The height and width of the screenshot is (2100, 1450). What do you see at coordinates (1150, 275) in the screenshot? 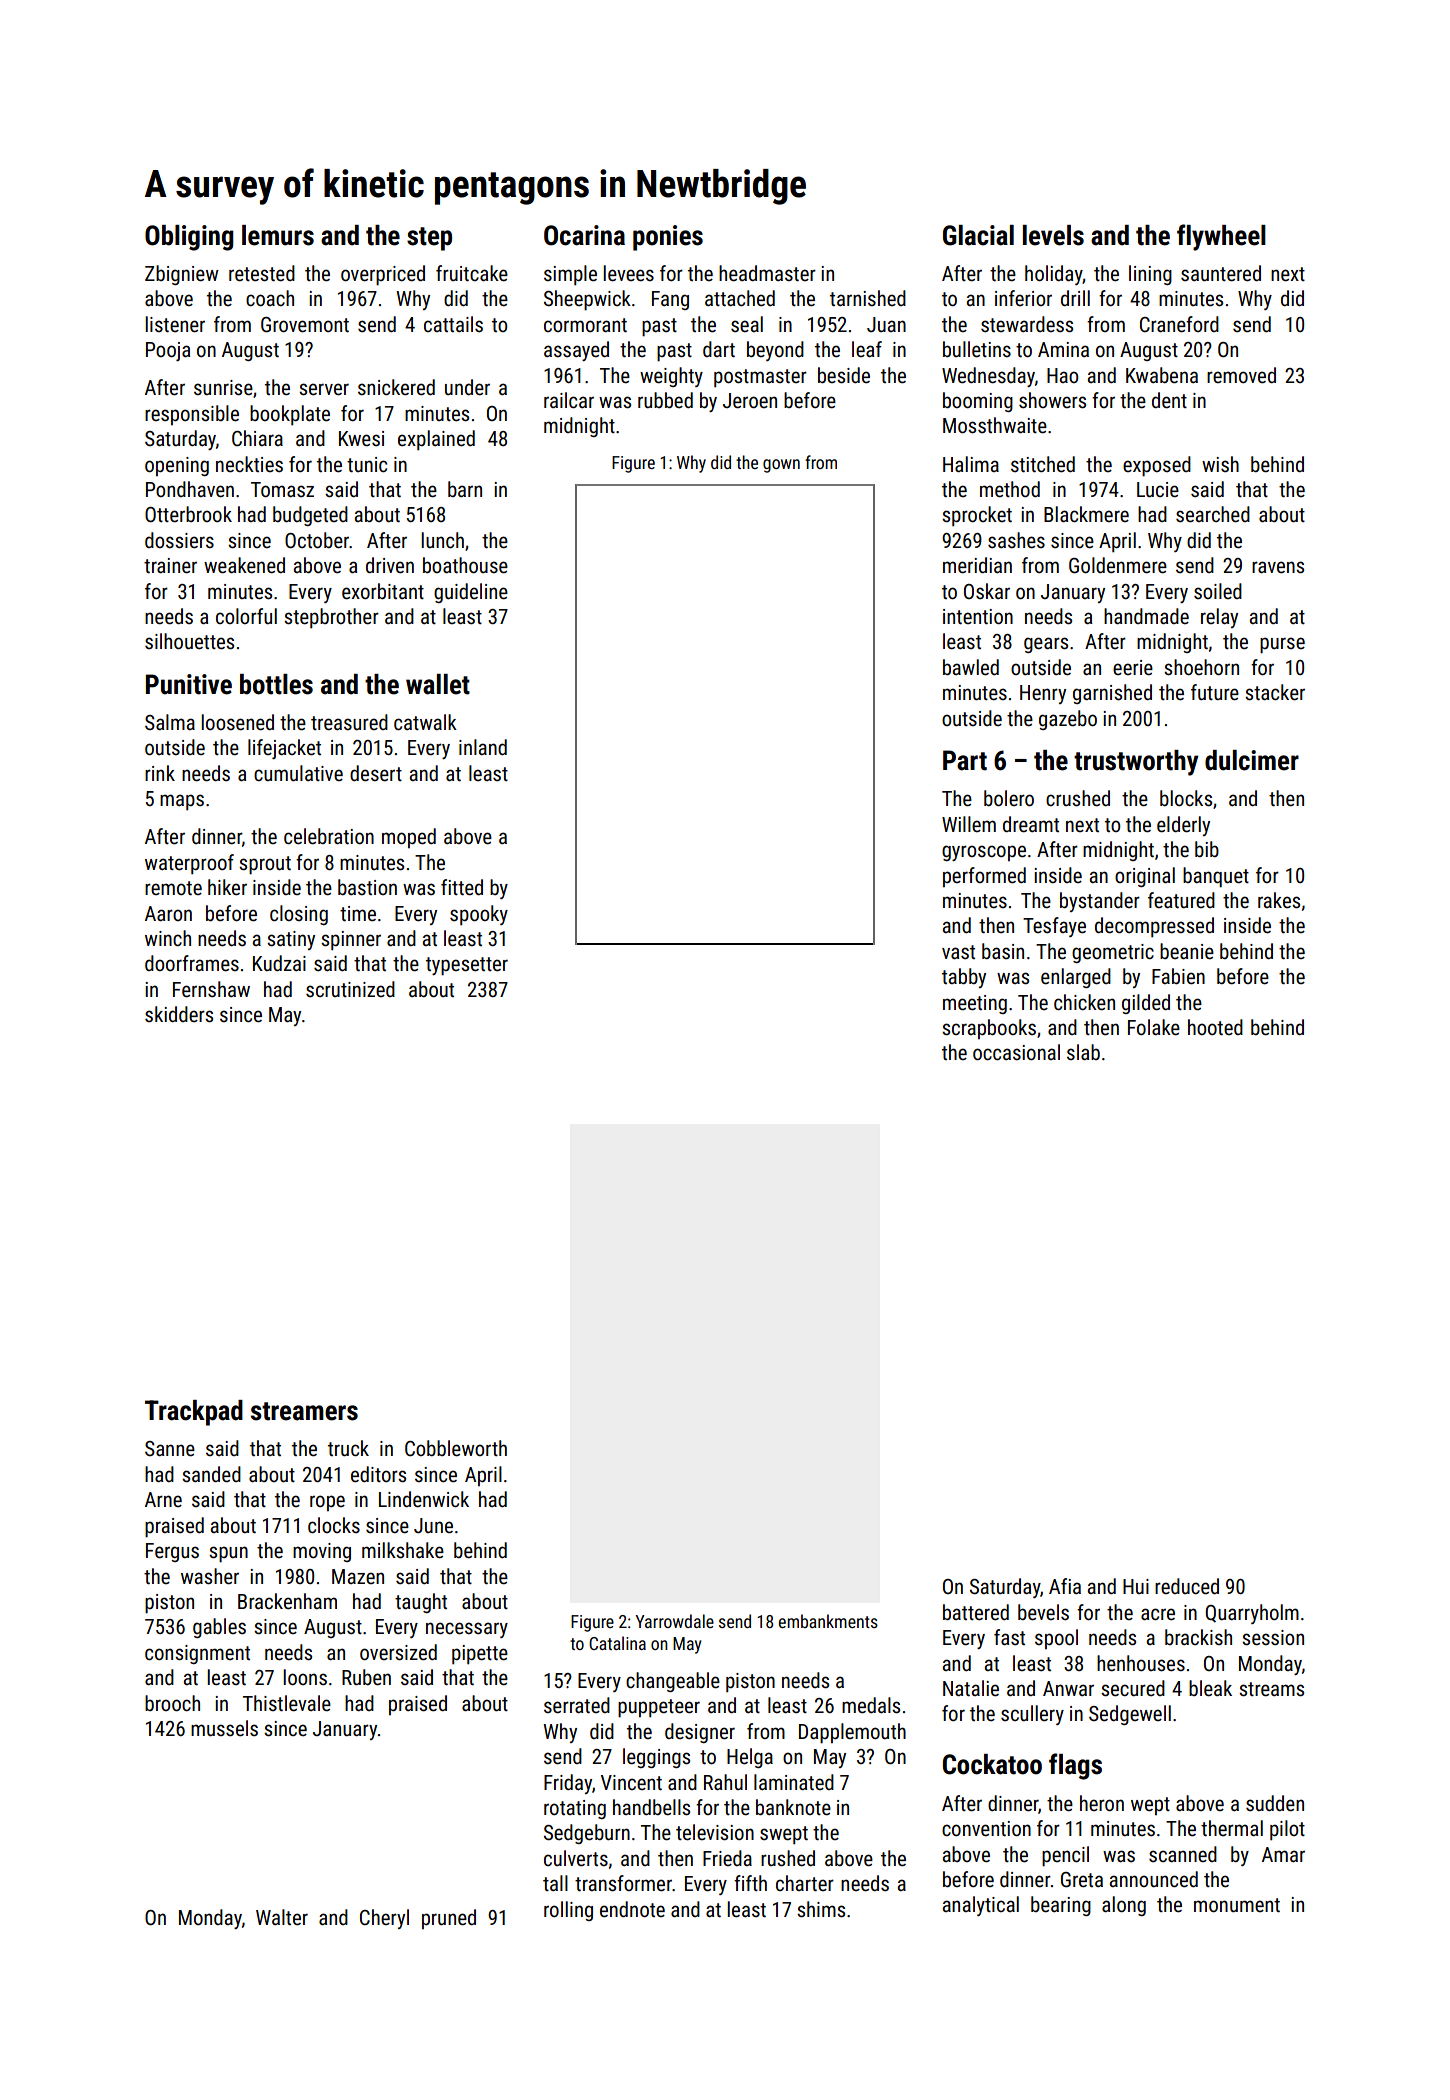
I see `lining` at bounding box center [1150, 275].
